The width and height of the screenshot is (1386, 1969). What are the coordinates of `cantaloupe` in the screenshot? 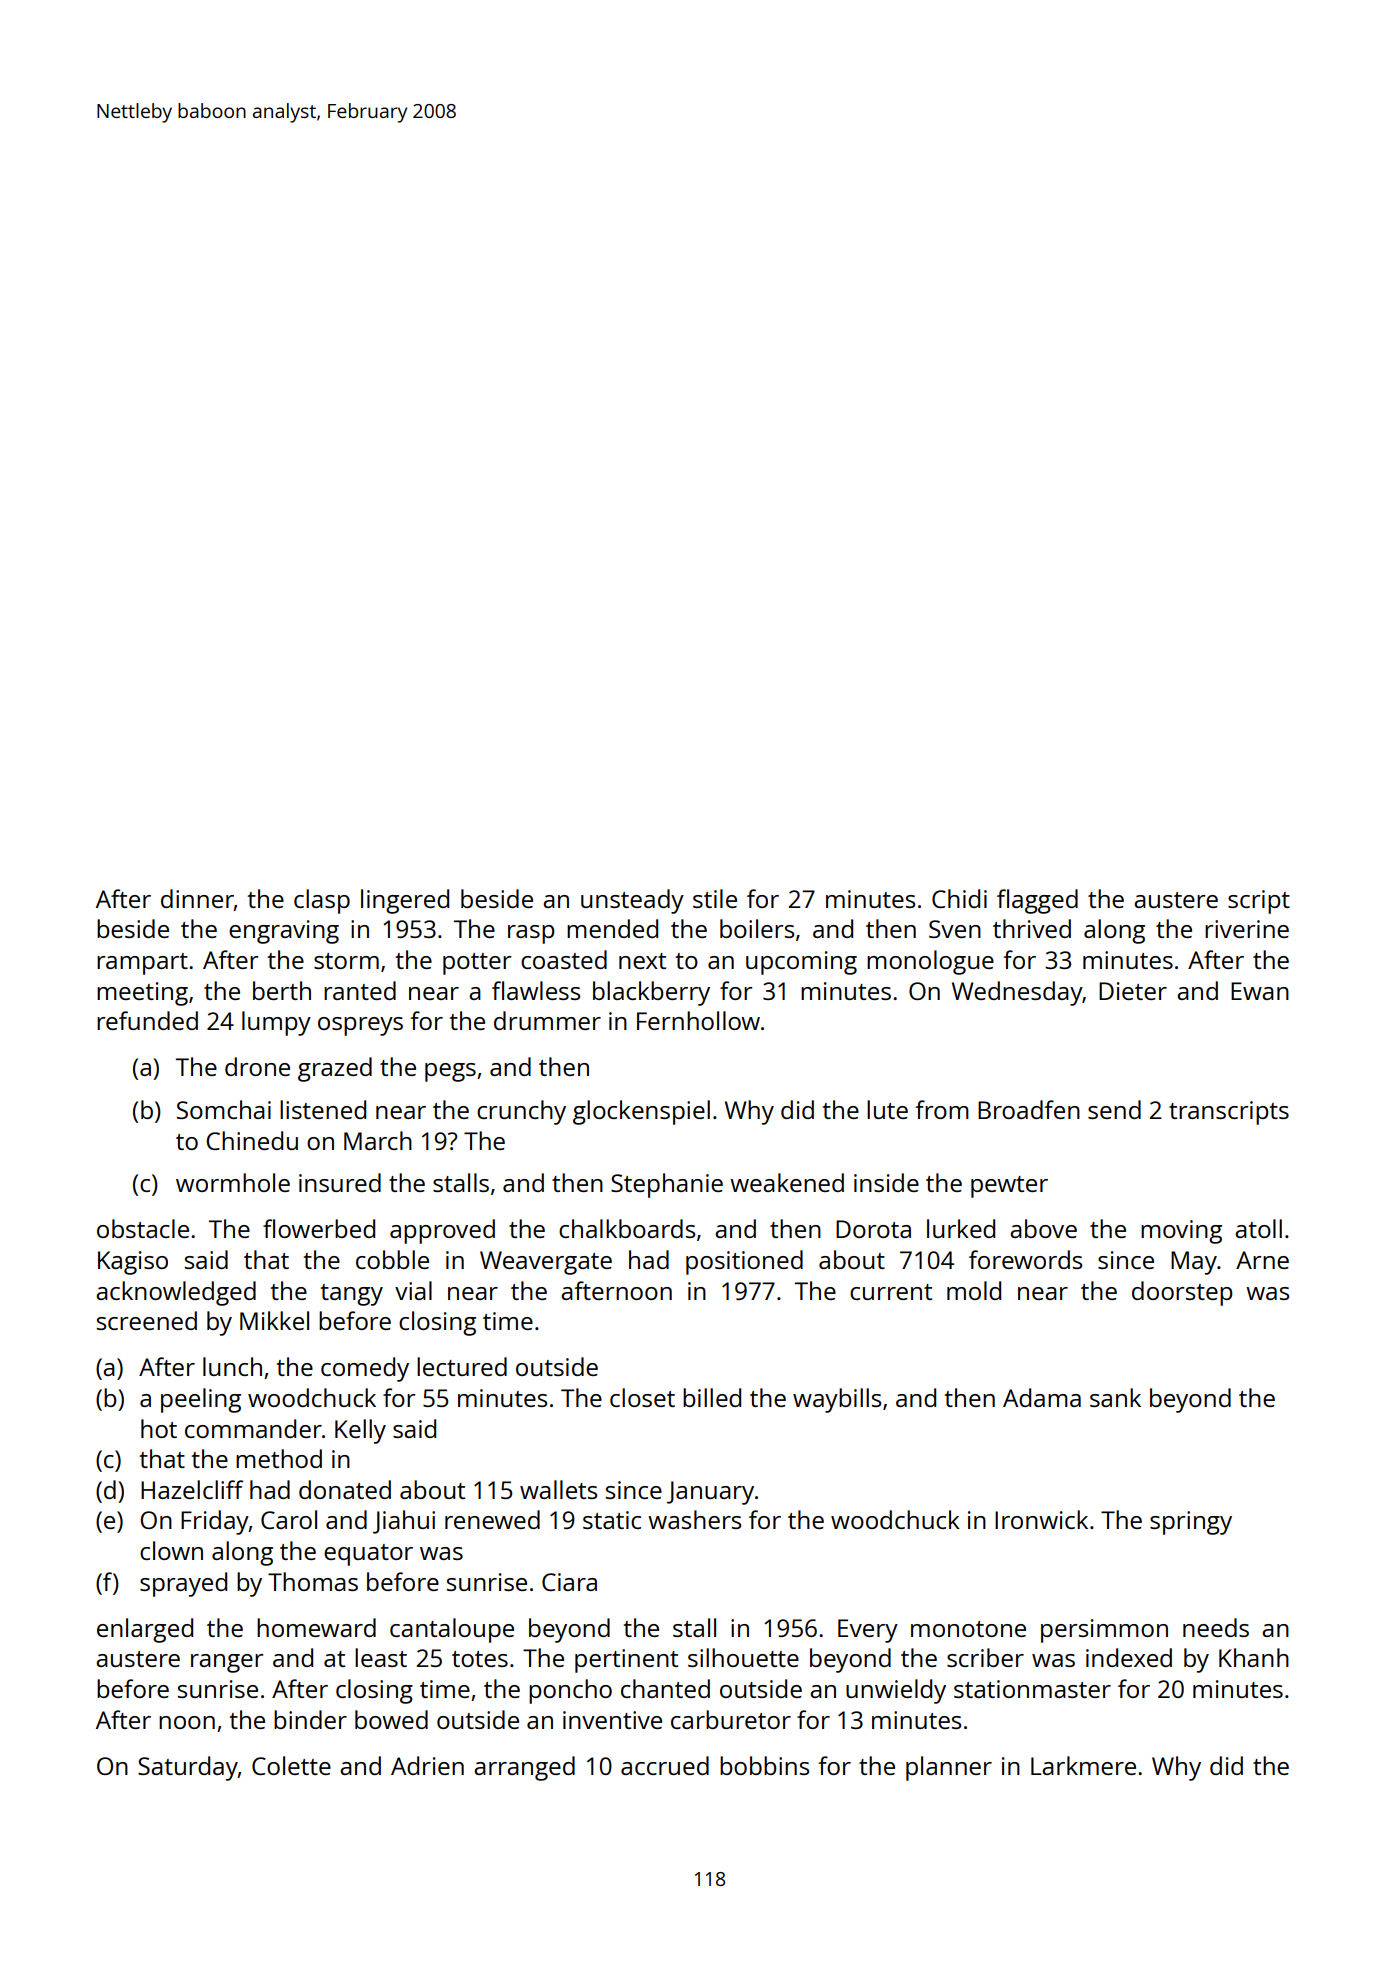 It's located at (452, 1630).
